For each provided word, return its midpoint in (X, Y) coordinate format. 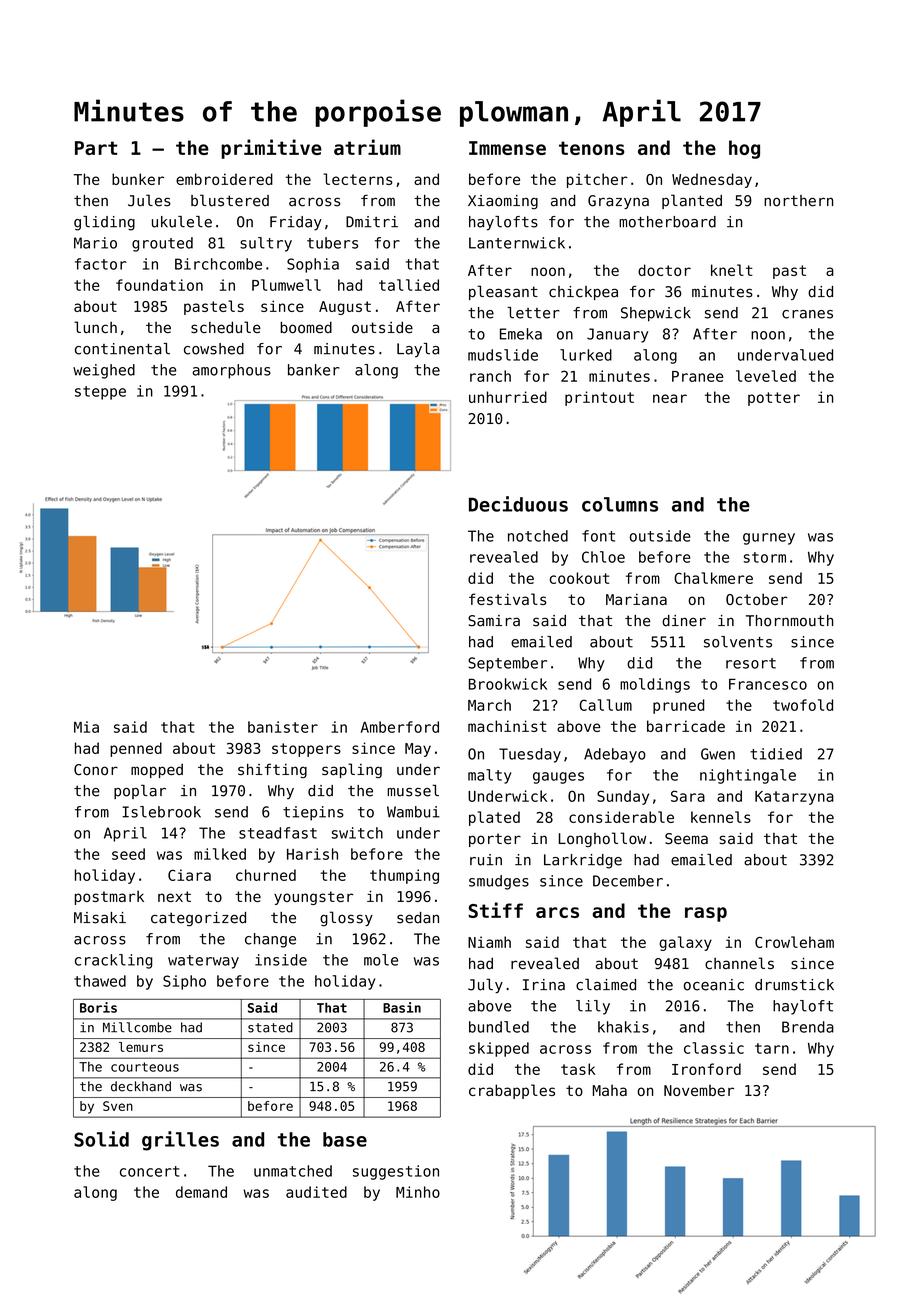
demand (201, 1192)
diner (684, 621)
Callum (606, 705)
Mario (95, 243)
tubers (332, 243)
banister (283, 727)
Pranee (697, 376)
